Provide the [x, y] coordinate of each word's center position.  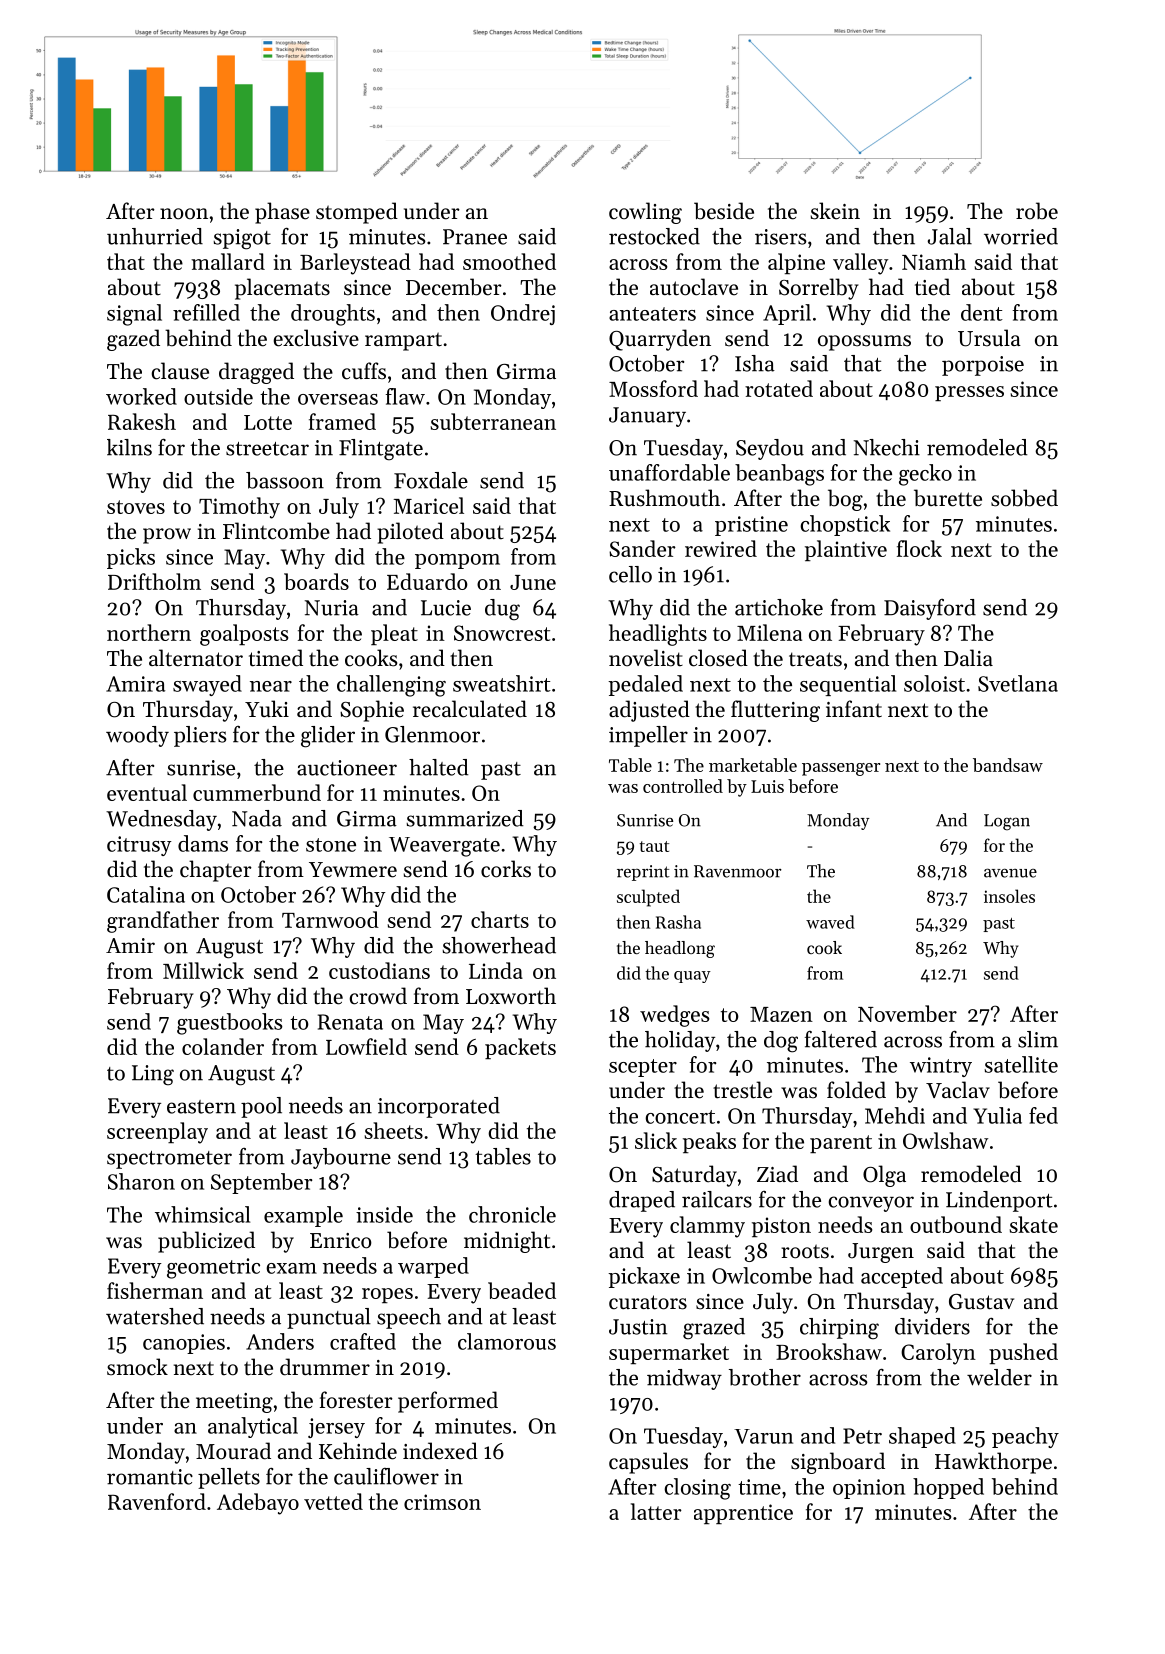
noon [184, 214]
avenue [1010, 873]
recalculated [470, 709]
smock [137, 1367]
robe [1037, 211]
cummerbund [257, 792]
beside [724, 211]
